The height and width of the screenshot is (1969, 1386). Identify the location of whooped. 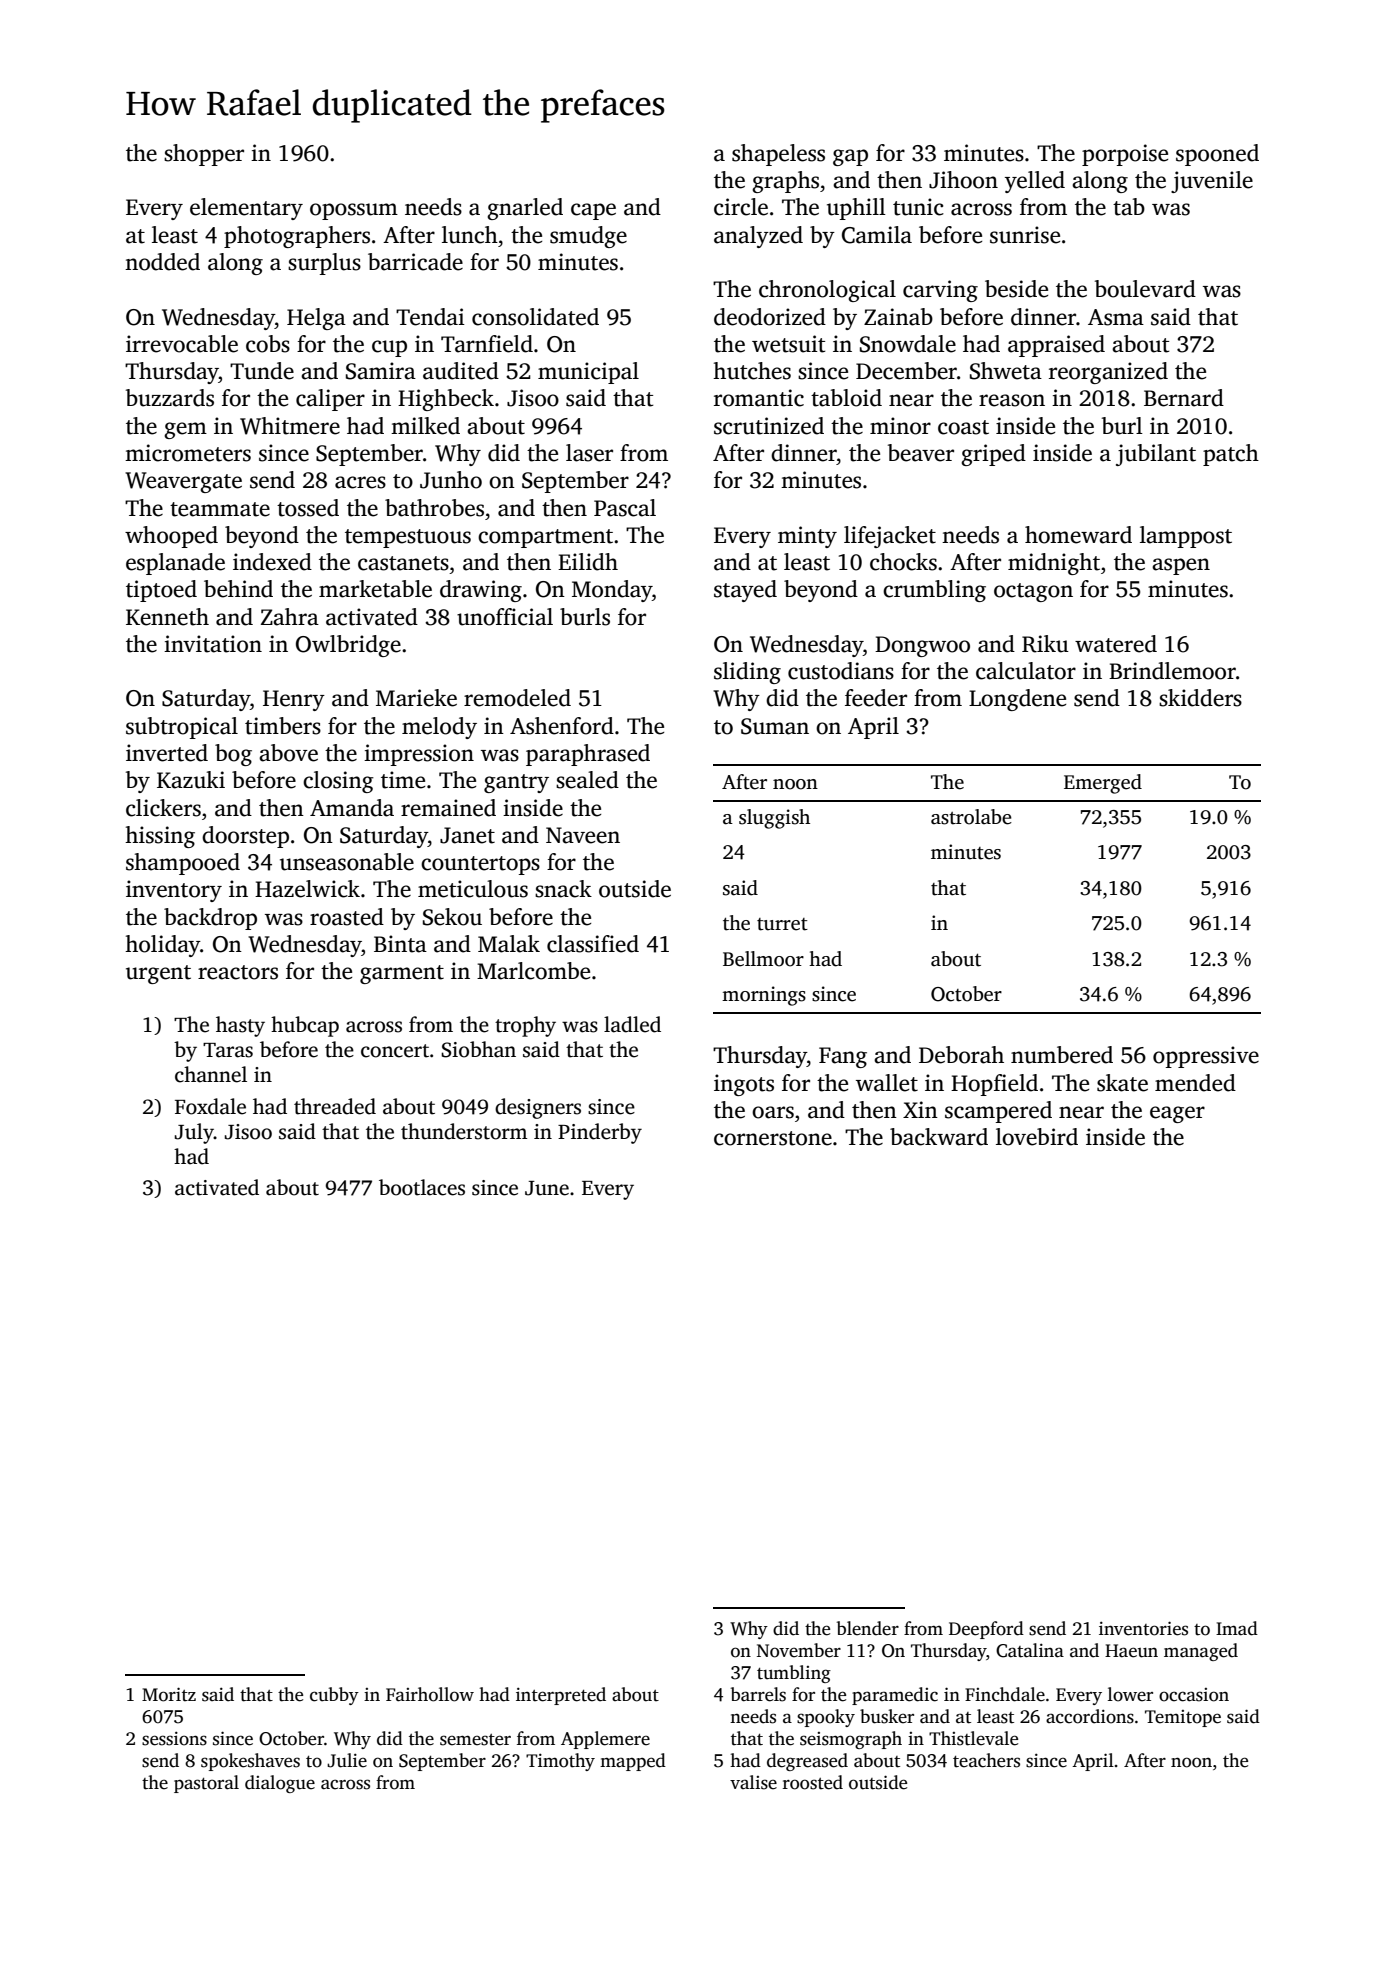
(171, 537).
